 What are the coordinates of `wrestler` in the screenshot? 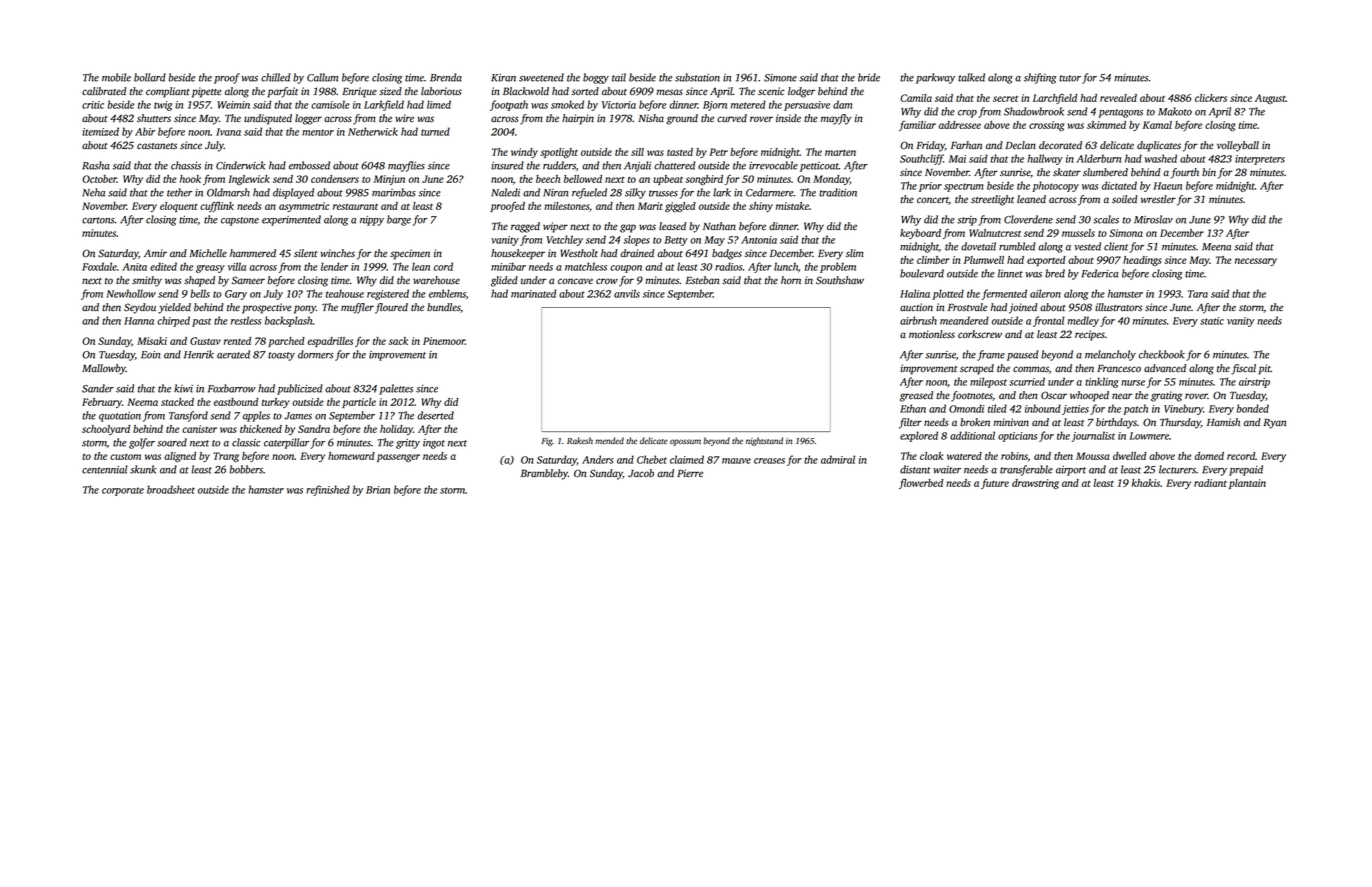 It's located at (1158, 199).
